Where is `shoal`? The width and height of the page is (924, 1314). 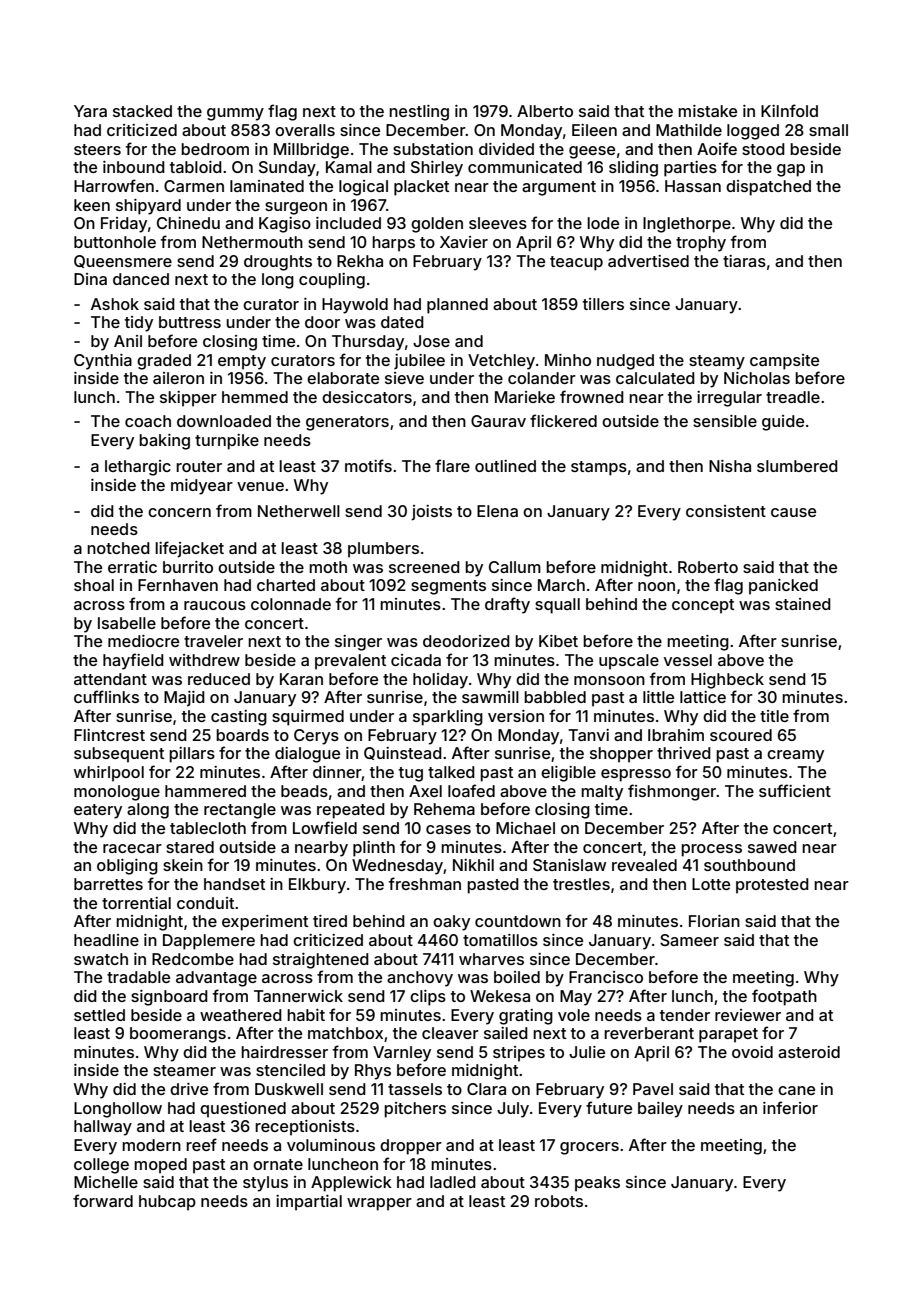 shoal is located at coordinates (94, 585).
